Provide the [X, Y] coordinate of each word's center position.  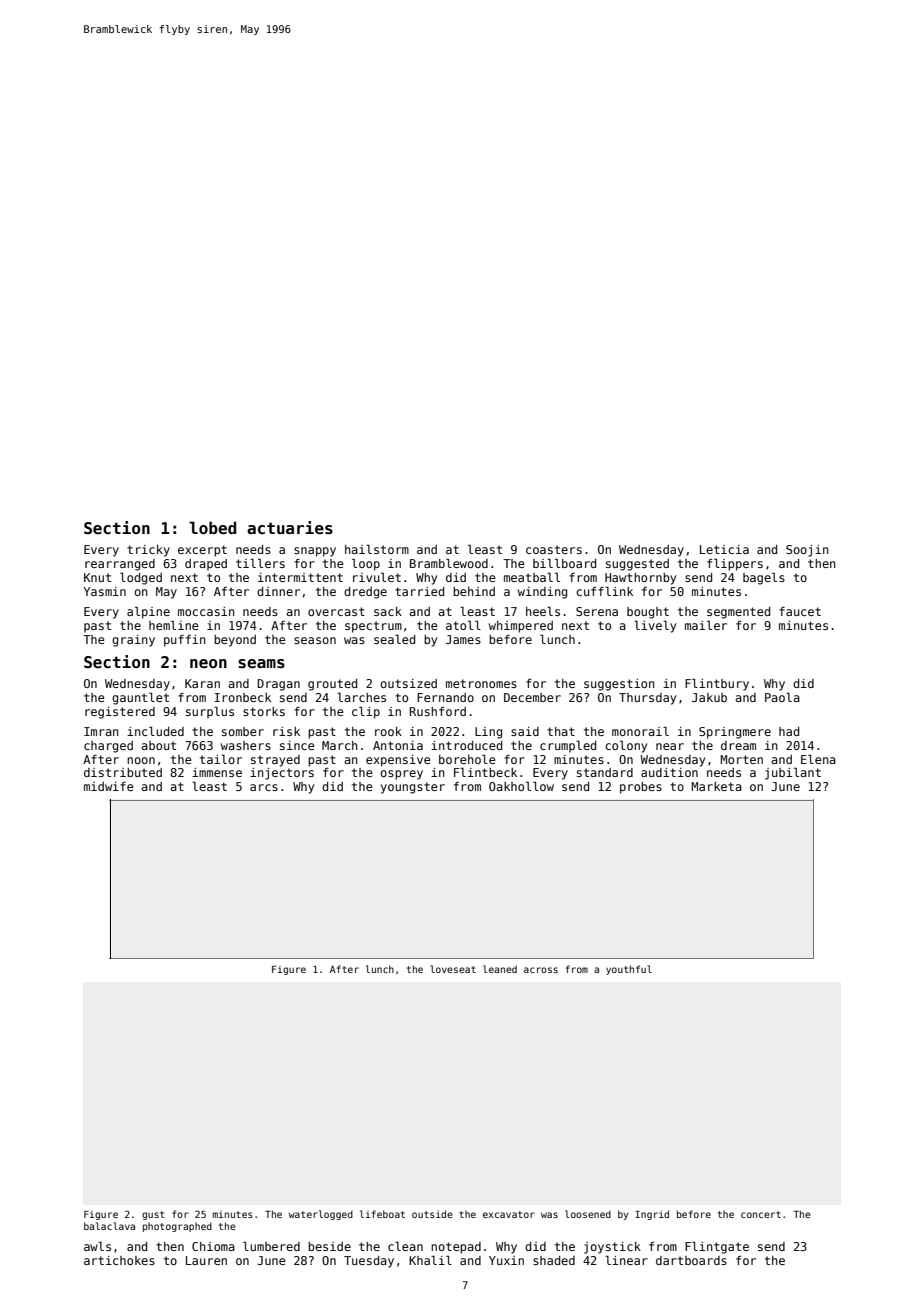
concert [761, 1214]
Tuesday [369, 1262]
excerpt [202, 551]
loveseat [453, 969]
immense [217, 772]
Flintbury [717, 684]
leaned [500, 969]
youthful [629, 970]
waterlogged [321, 1215]
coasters [554, 549]
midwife [109, 786]
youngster [413, 788]
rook [388, 731]
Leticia [724, 549]
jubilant [793, 773]
